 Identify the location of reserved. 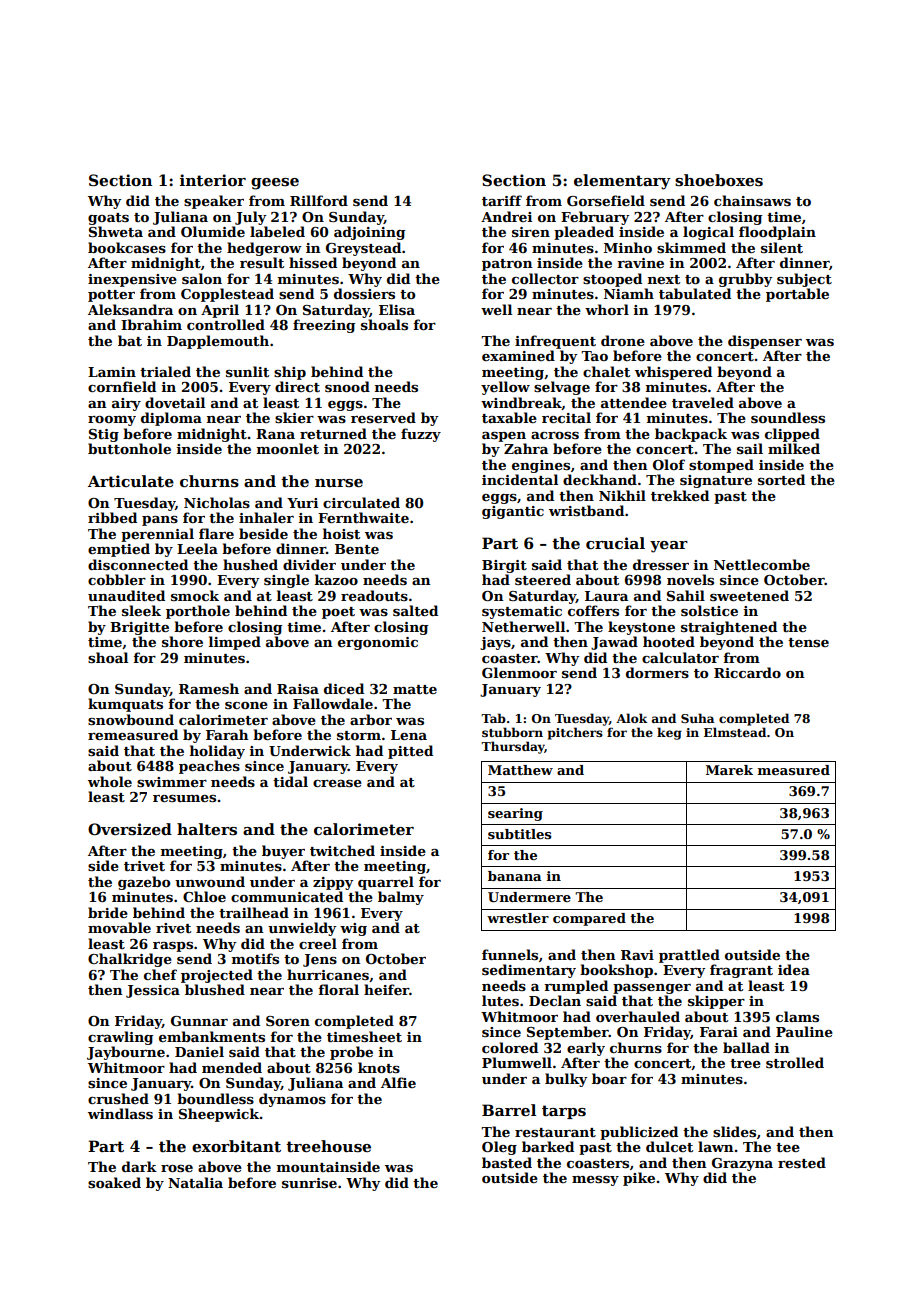
(383, 417).
